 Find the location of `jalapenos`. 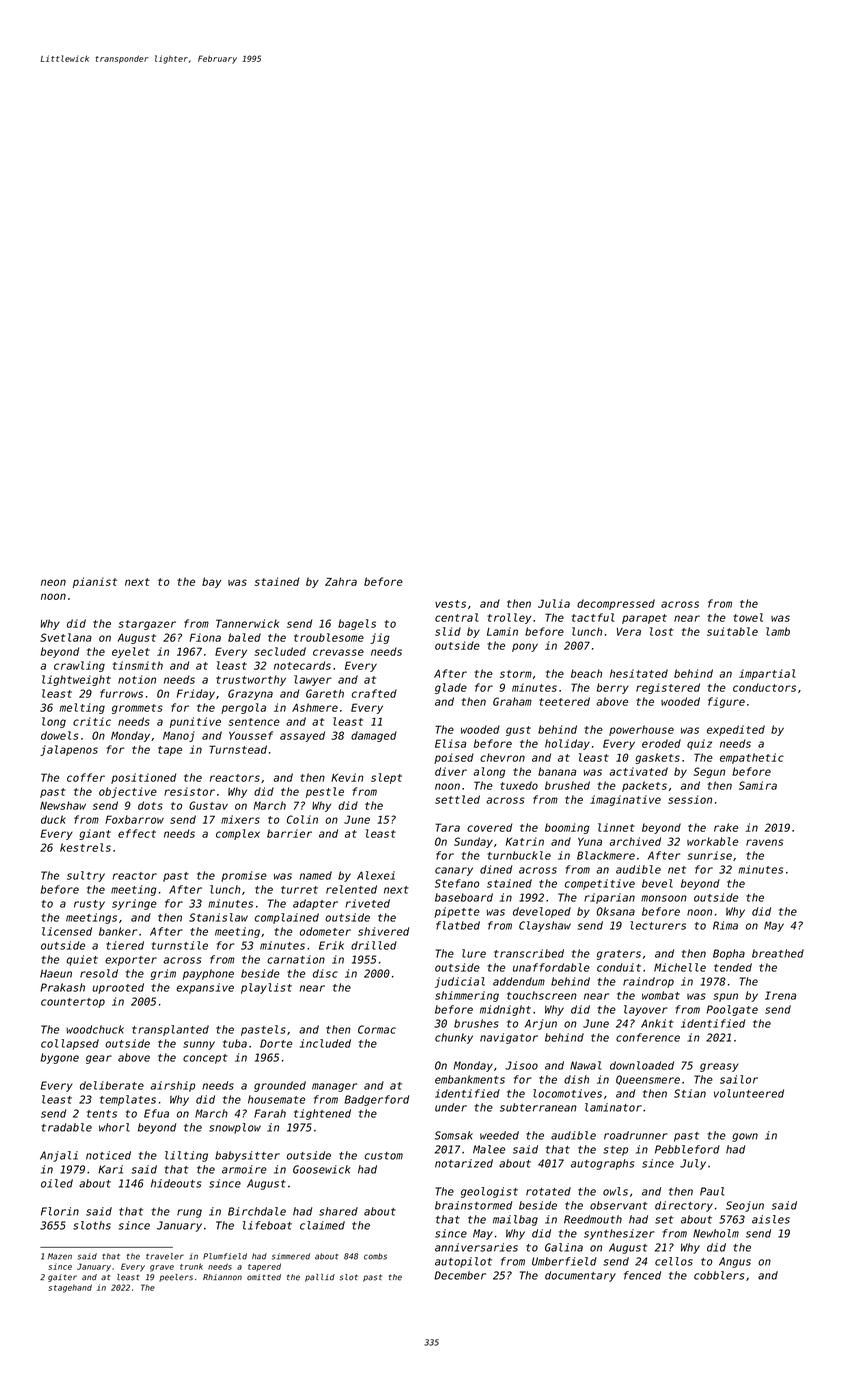

jalapenos is located at coordinates (69, 750).
